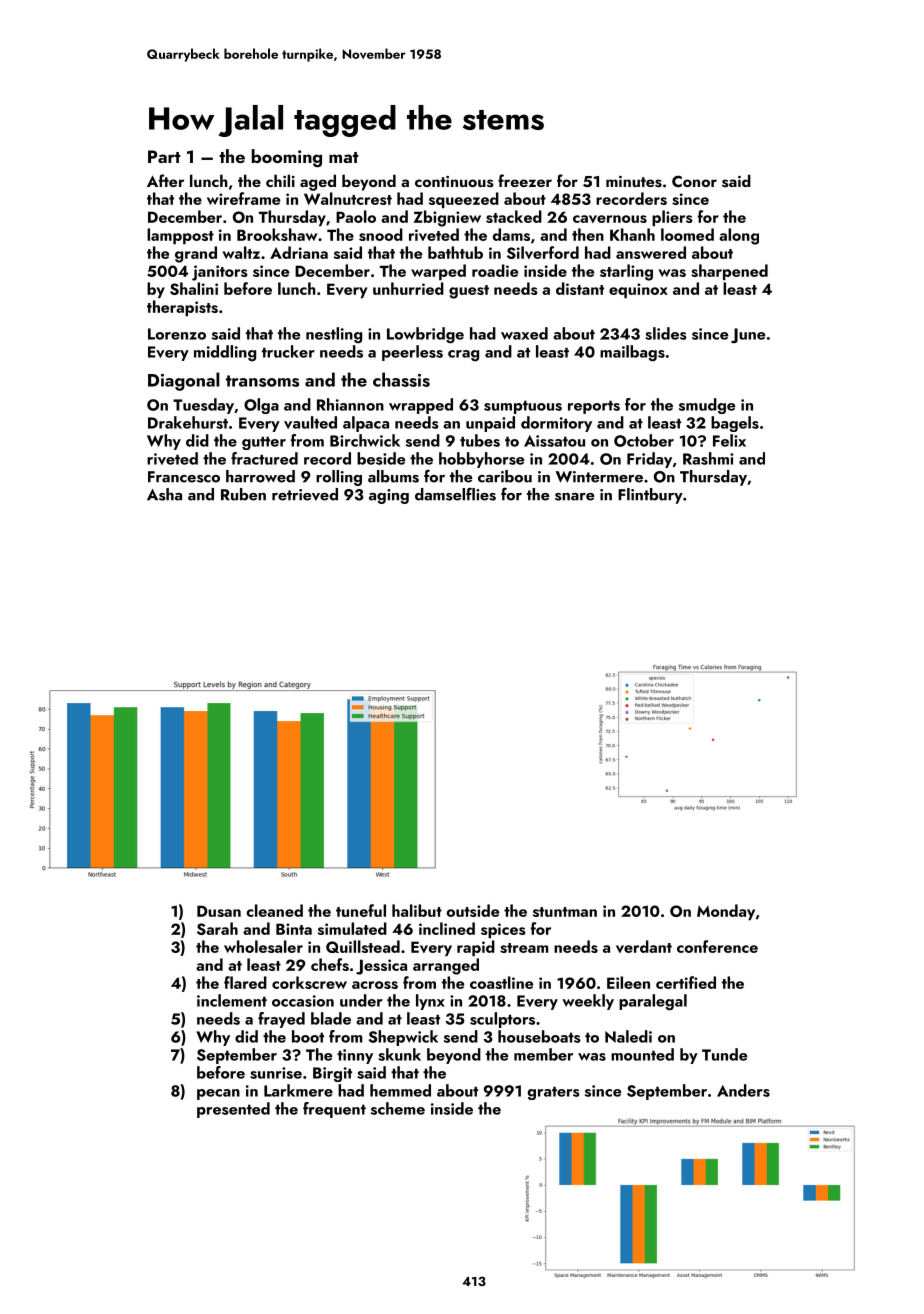 Image resolution: width=924 pixels, height=1314 pixels. I want to click on halibut, so click(417, 910).
